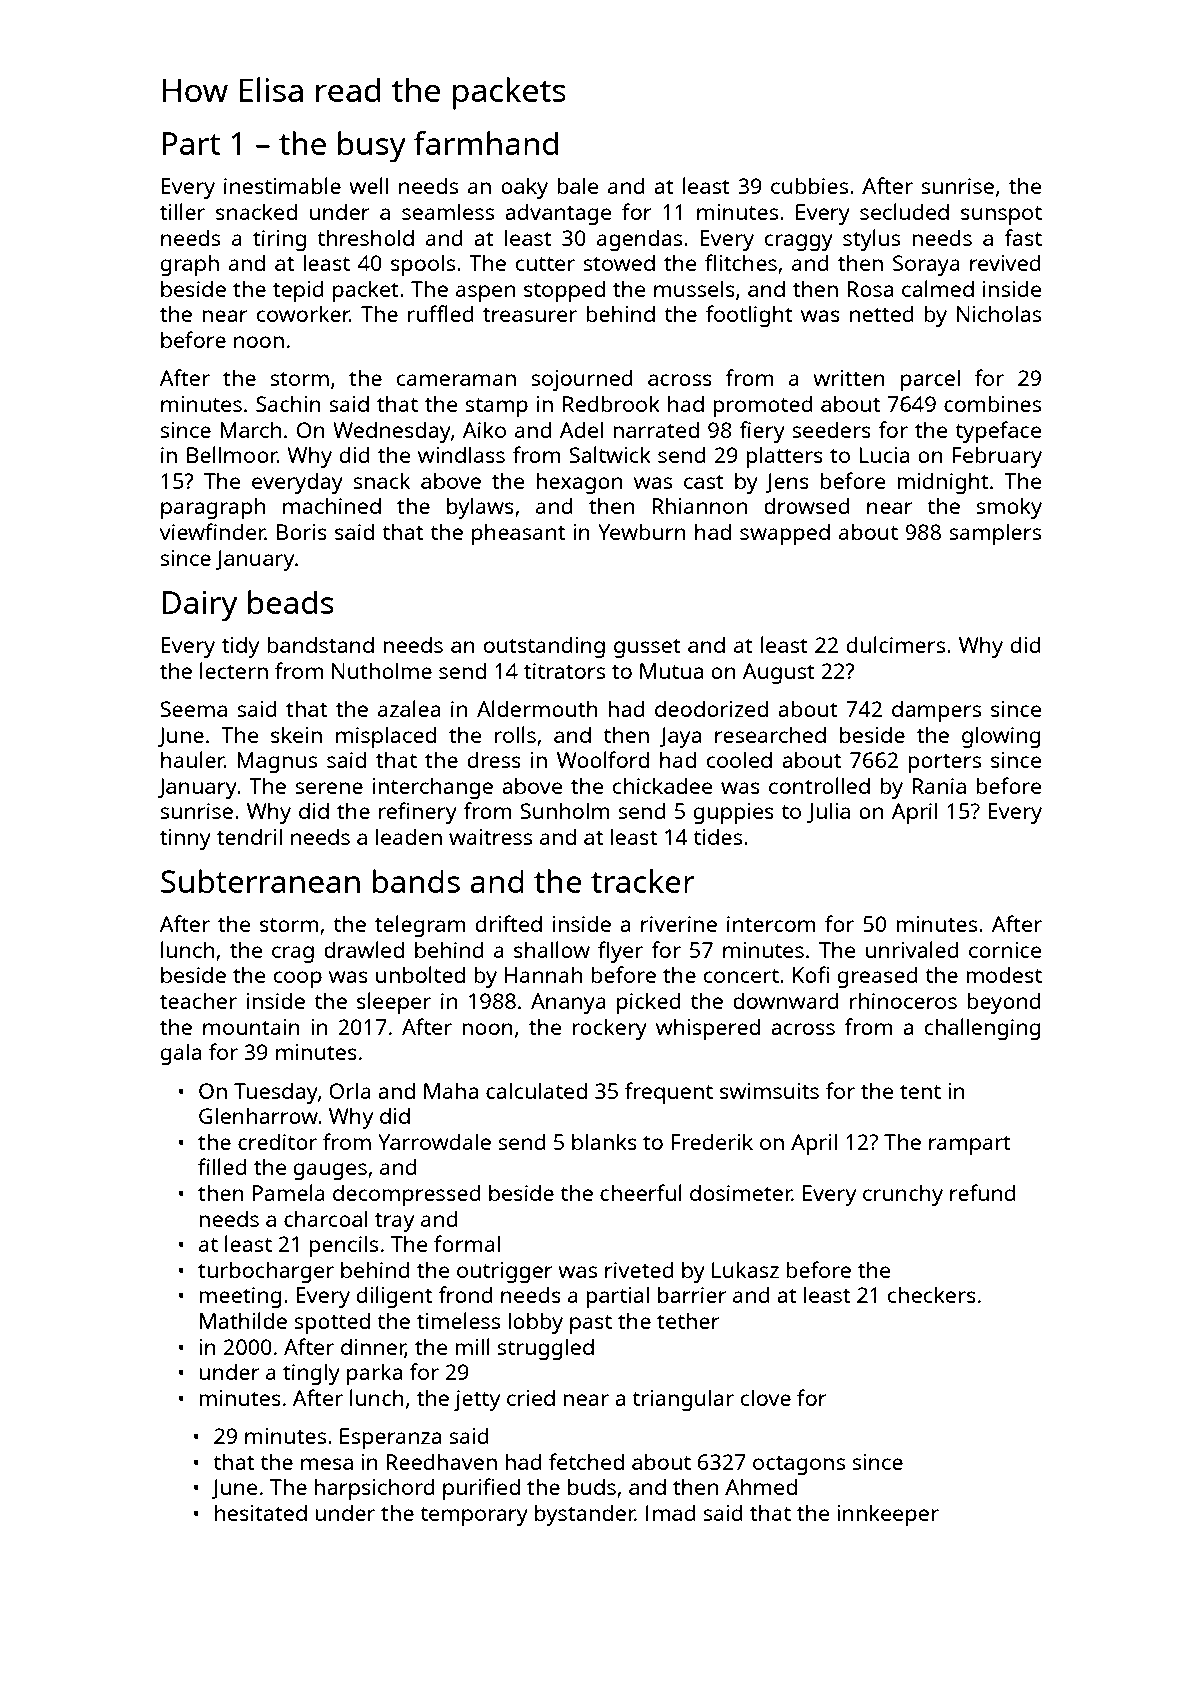  I want to click on busy, so click(372, 147).
